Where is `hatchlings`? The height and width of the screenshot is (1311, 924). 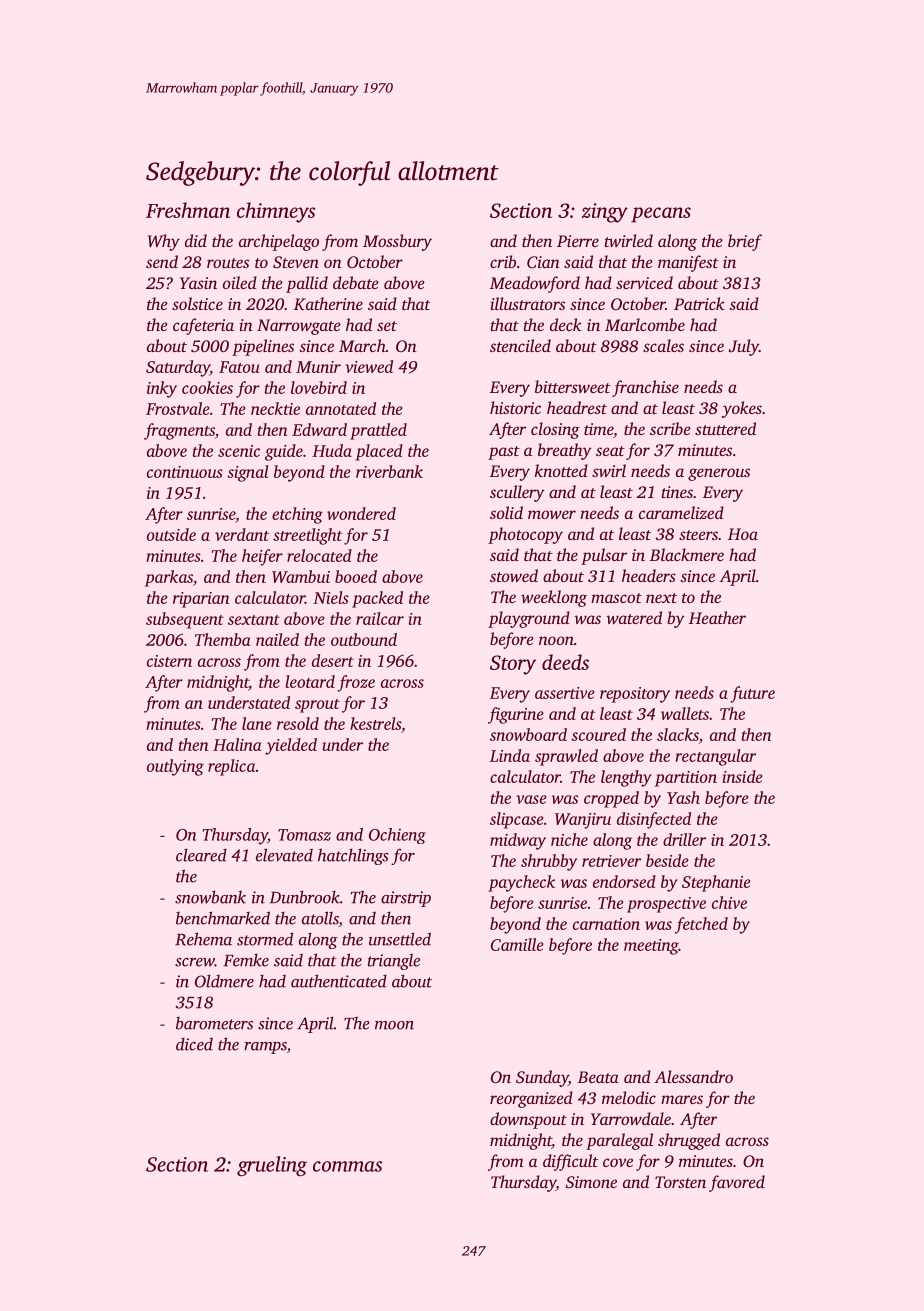 hatchlings is located at coordinates (353, 856).
